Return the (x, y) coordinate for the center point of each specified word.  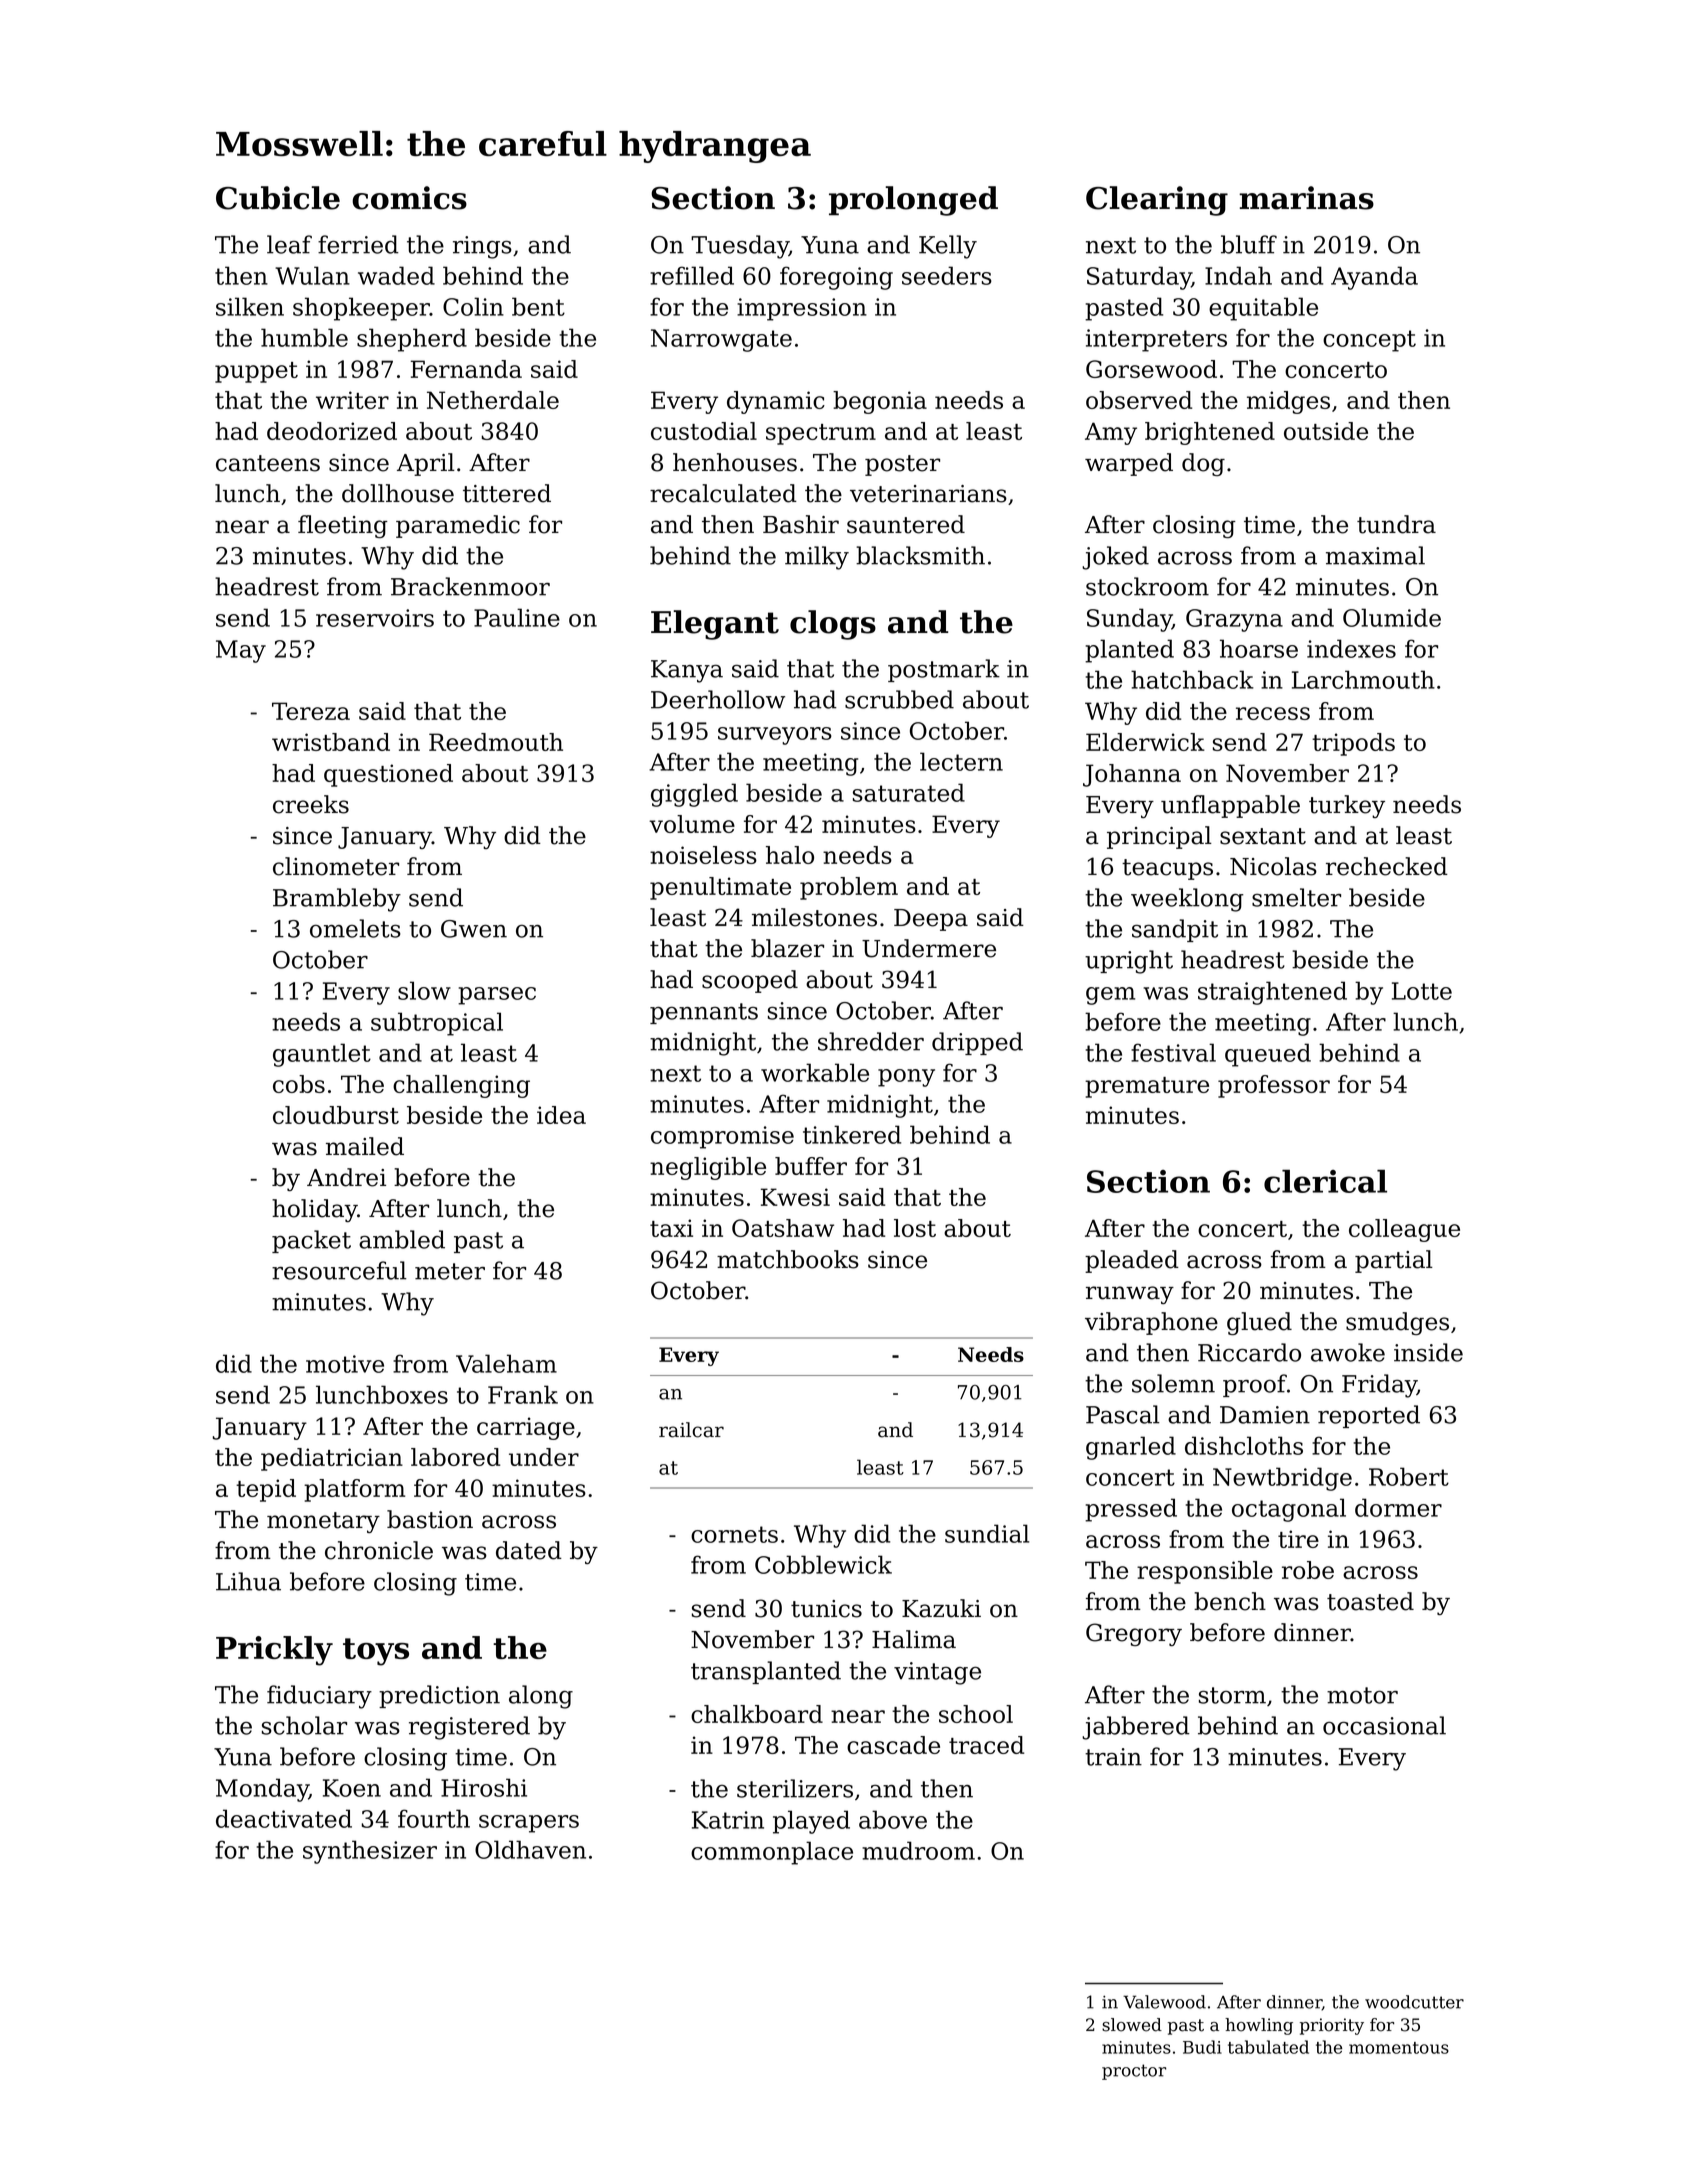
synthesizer (370, 1852)
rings (482, 247)
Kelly (948, 247)
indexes (1351, 648)
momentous (1399, 2048)
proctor (1134, 2072)
